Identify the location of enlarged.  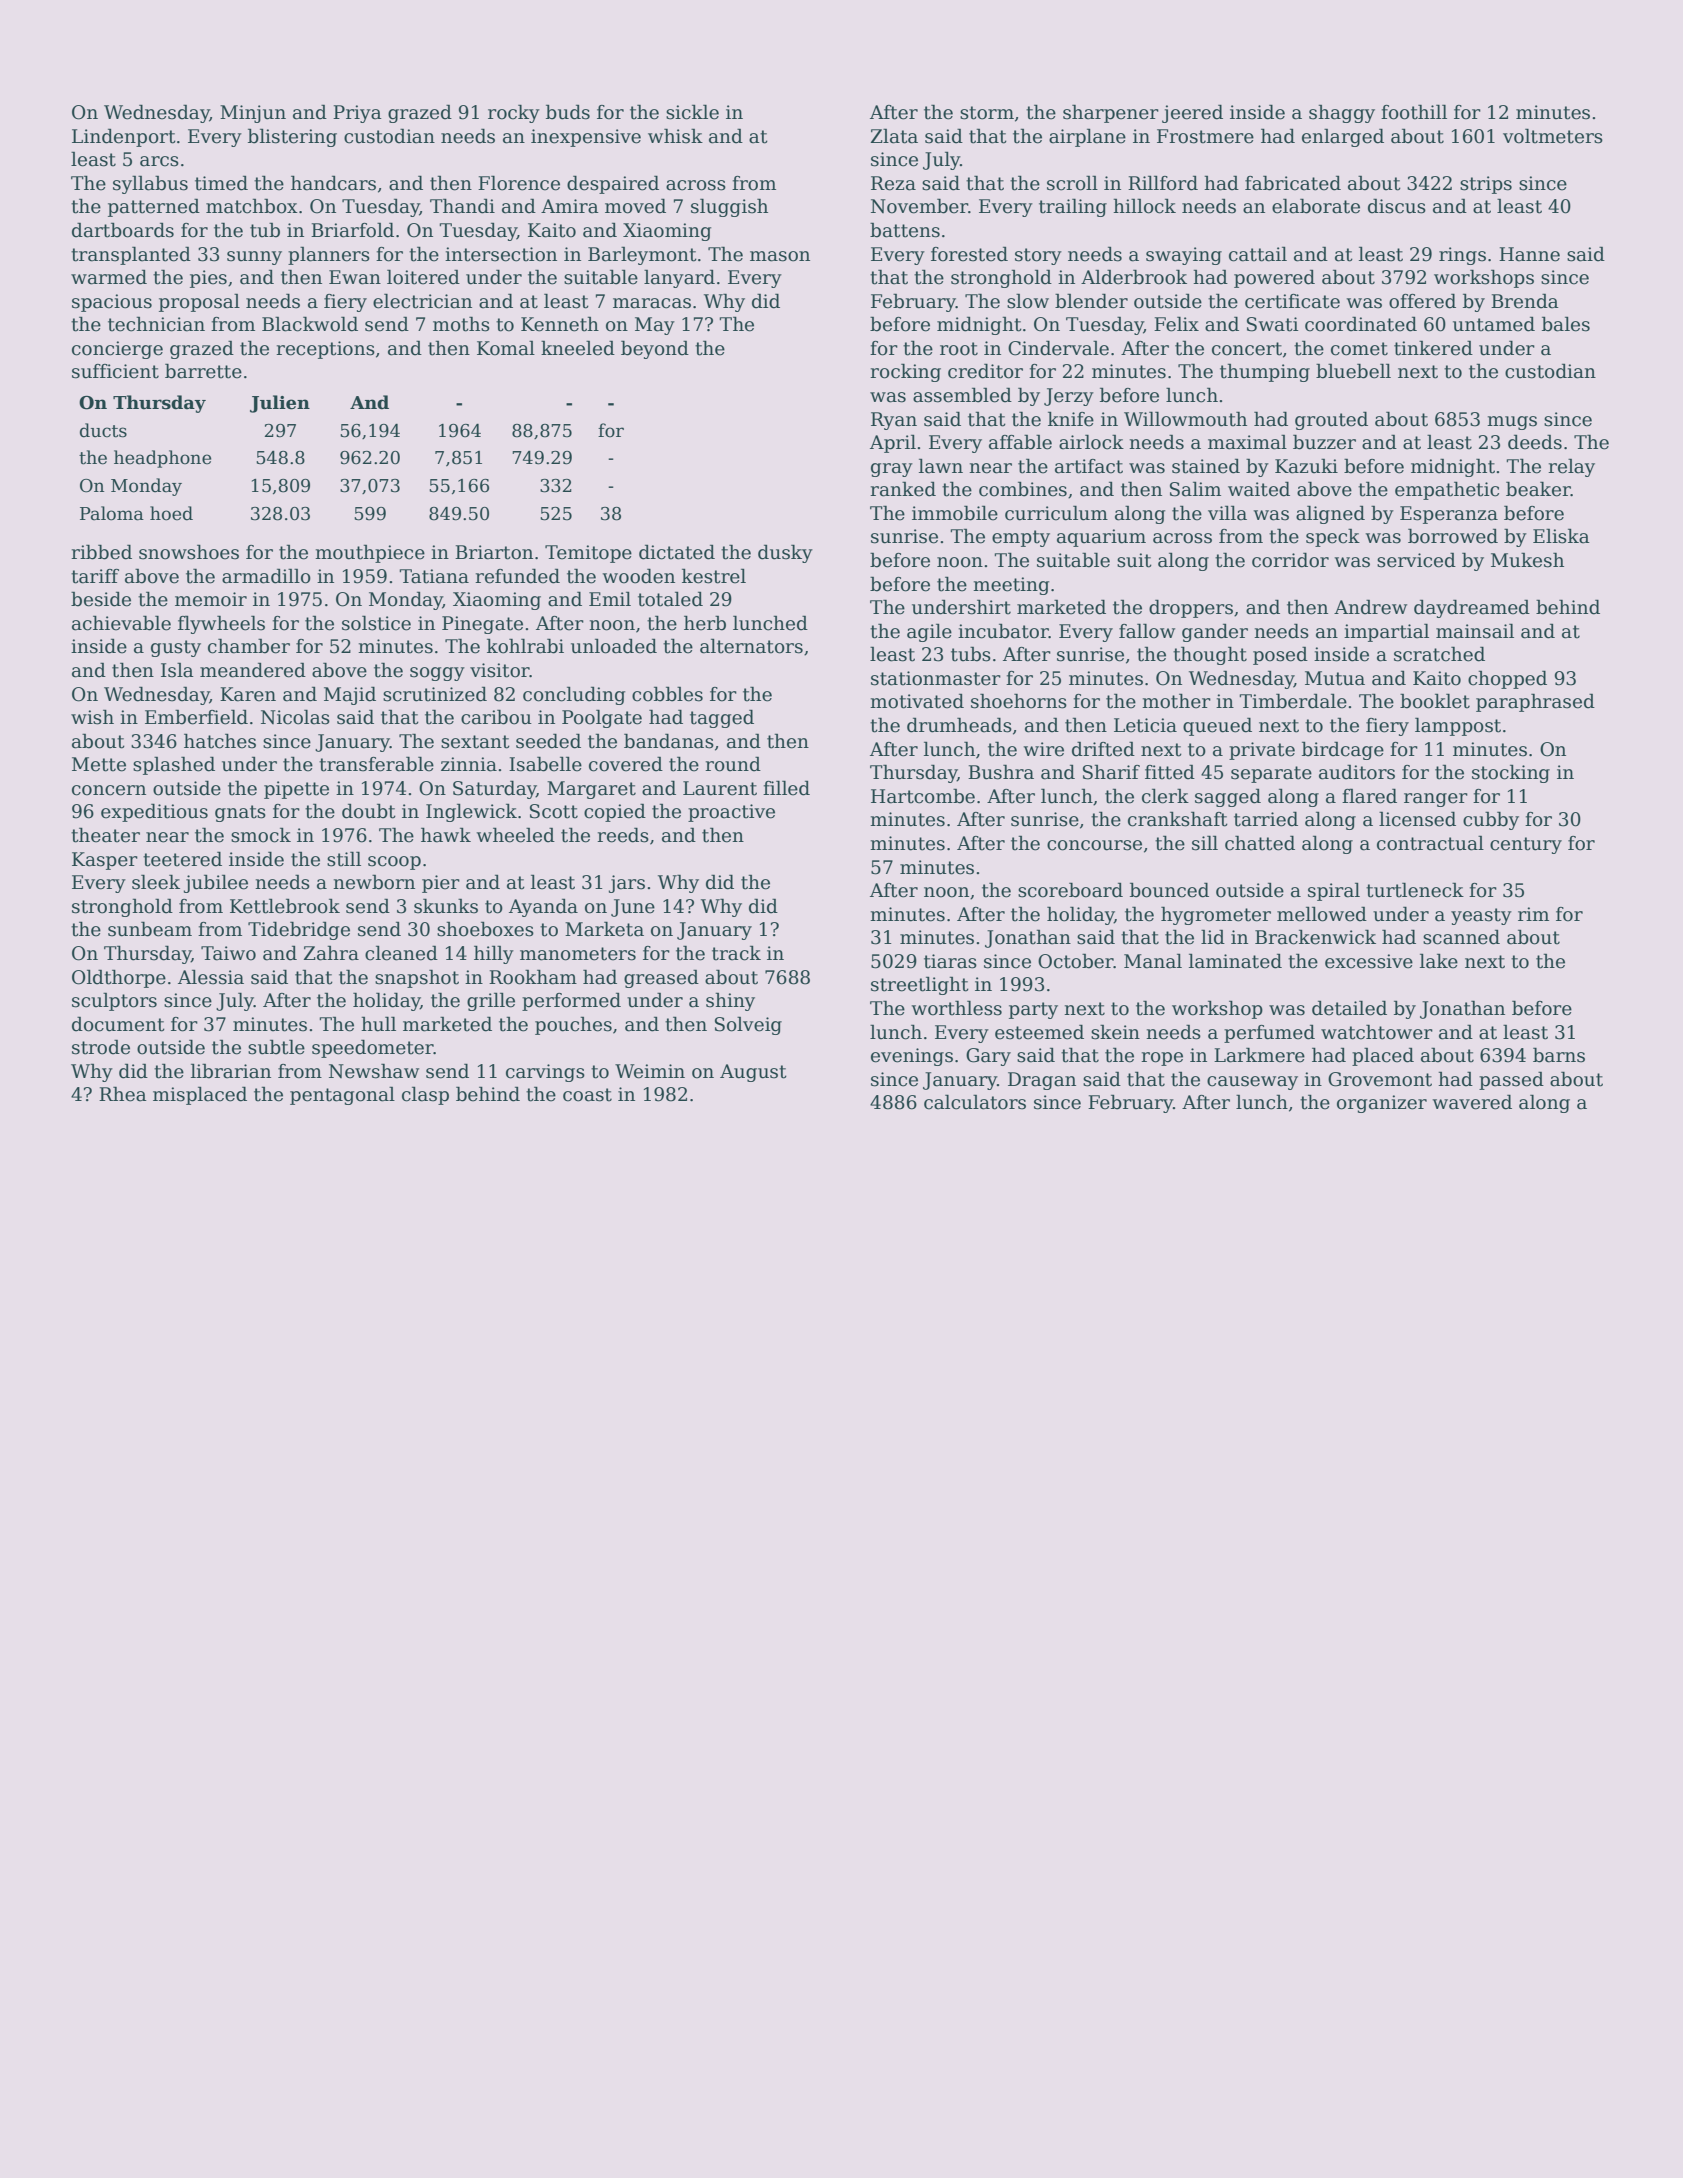
(1343, 137).
